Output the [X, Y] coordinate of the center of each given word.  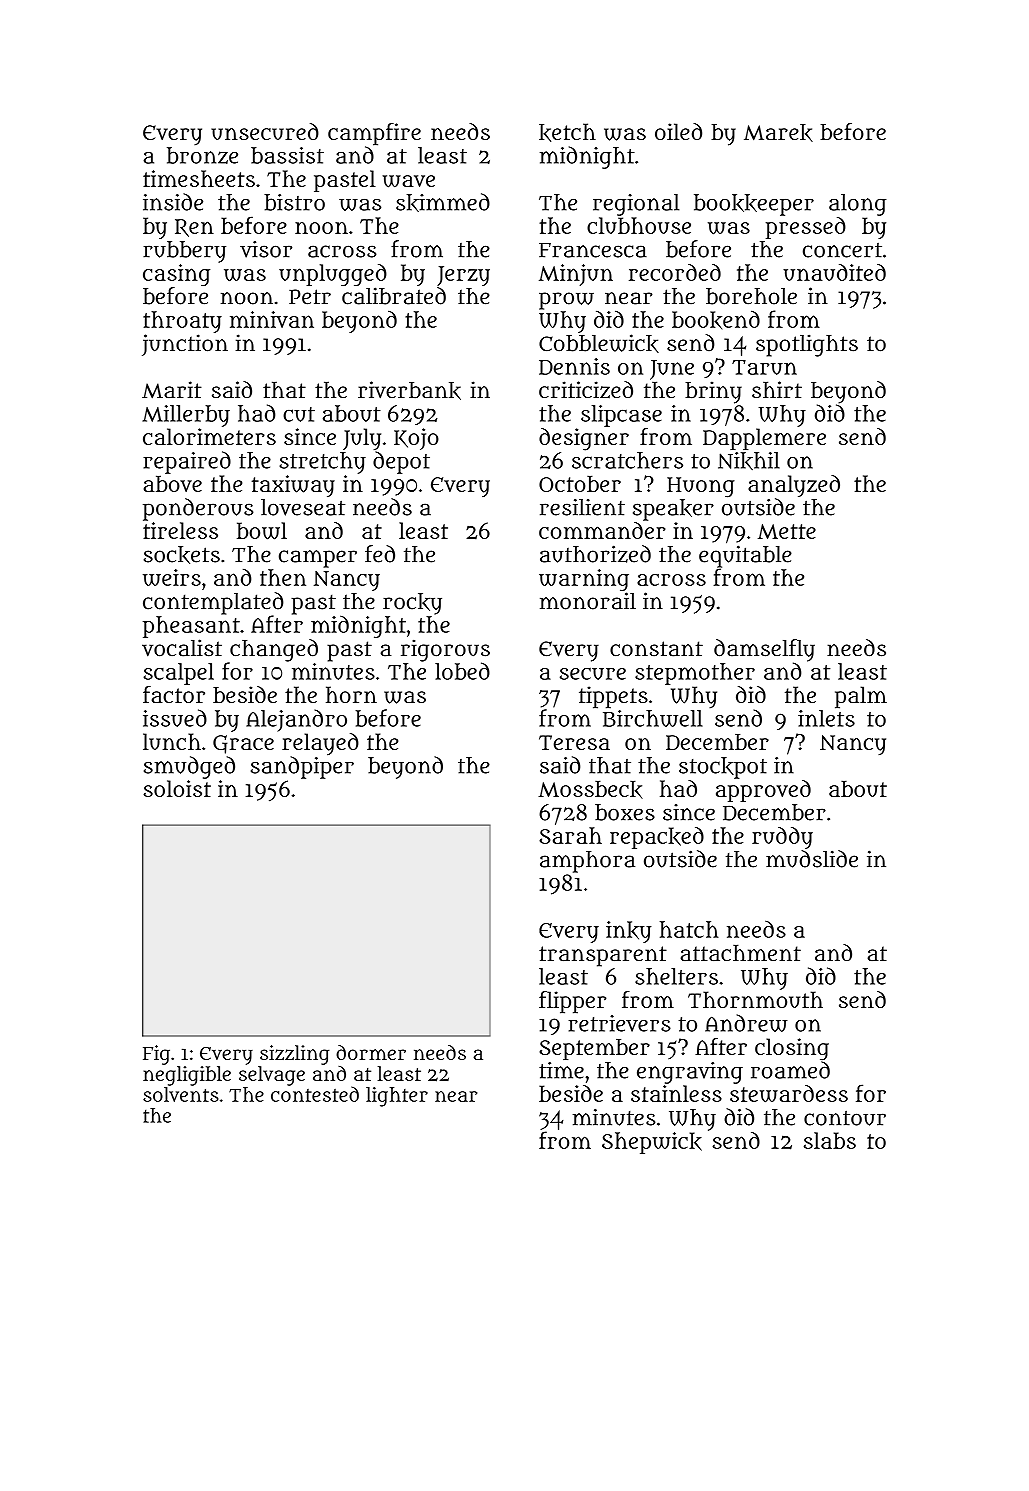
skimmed [443, 202]
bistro [294, 202]
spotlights [807, 345]
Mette [787, 531]
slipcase [621, 416]
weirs [172, 577]
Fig [156, 1055]
